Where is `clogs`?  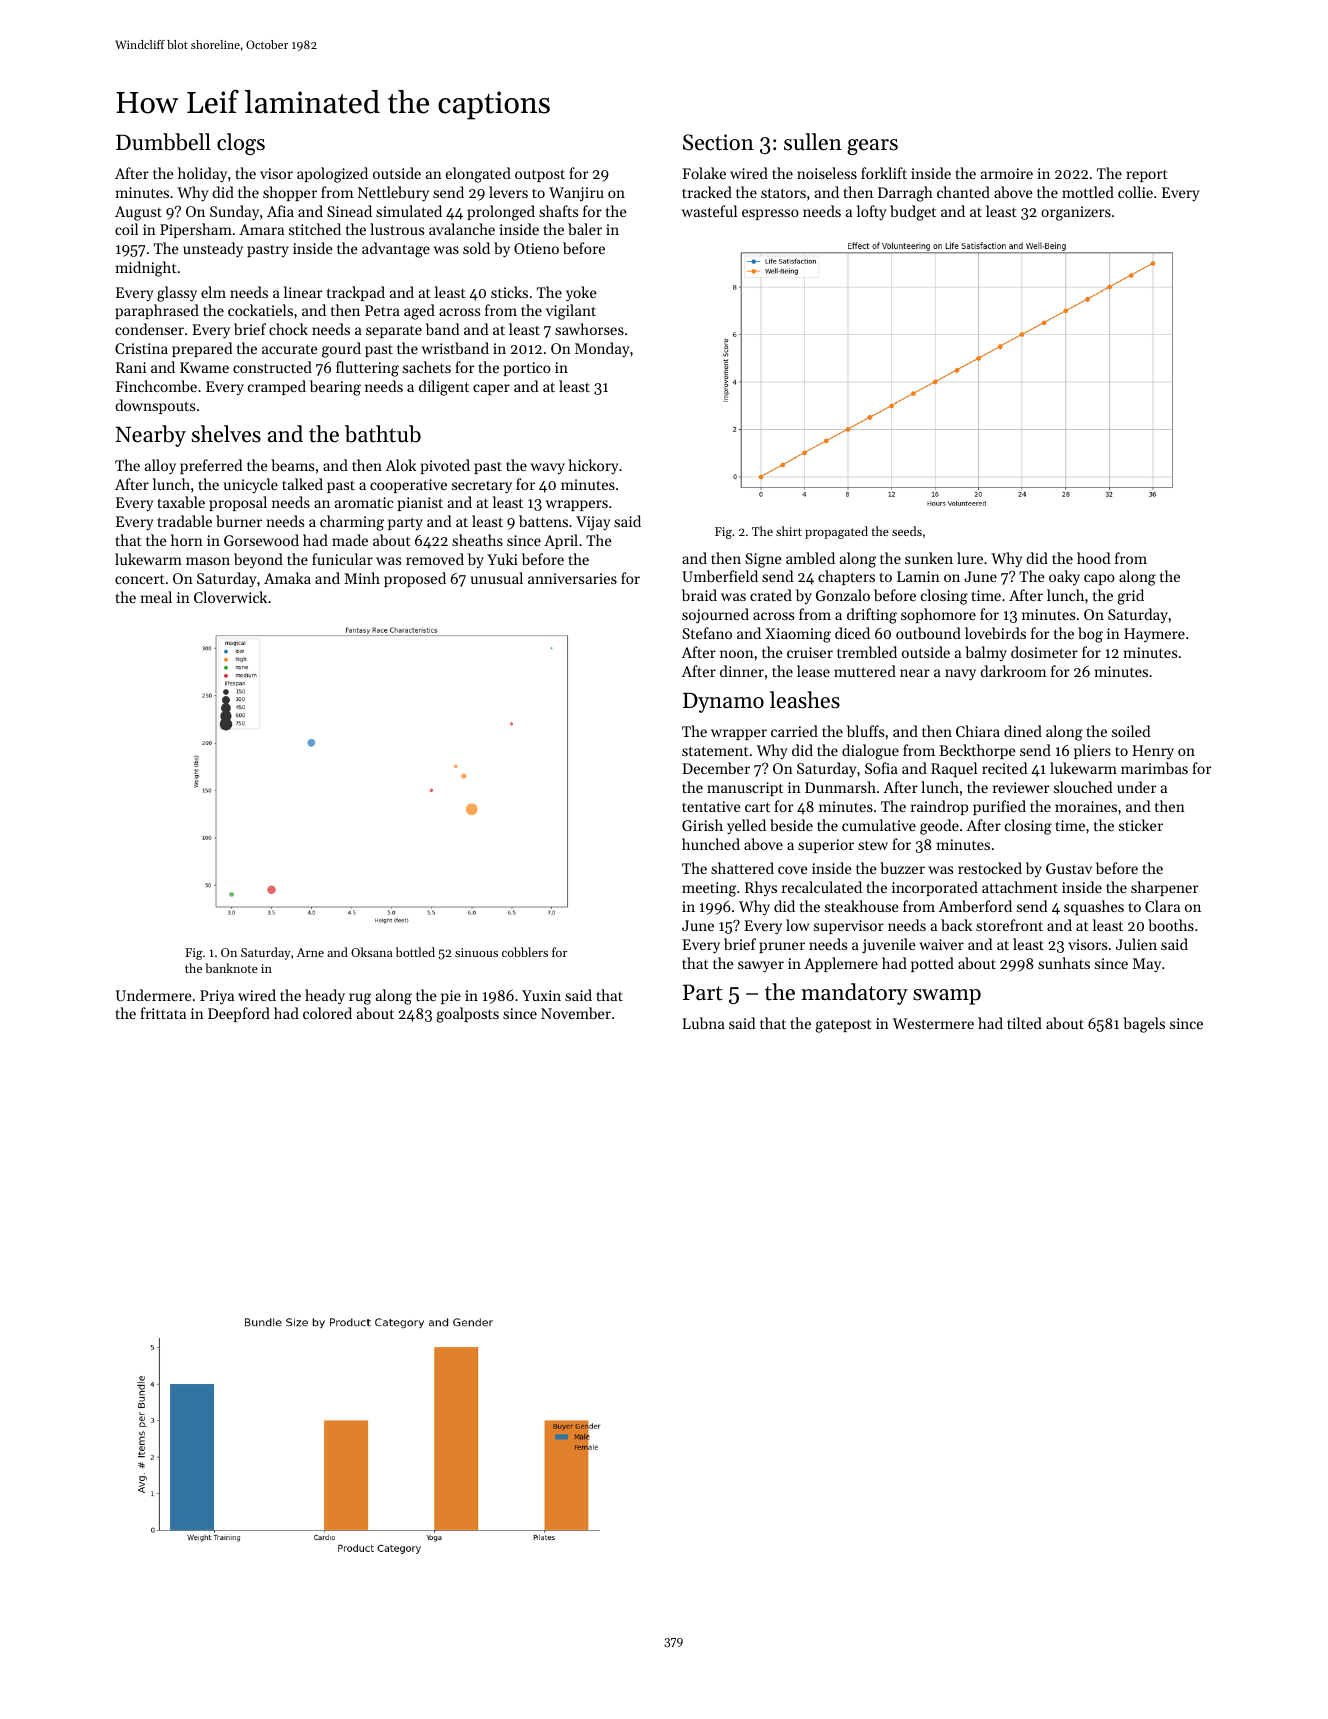
clogs is located at coordinates (241, 144).
